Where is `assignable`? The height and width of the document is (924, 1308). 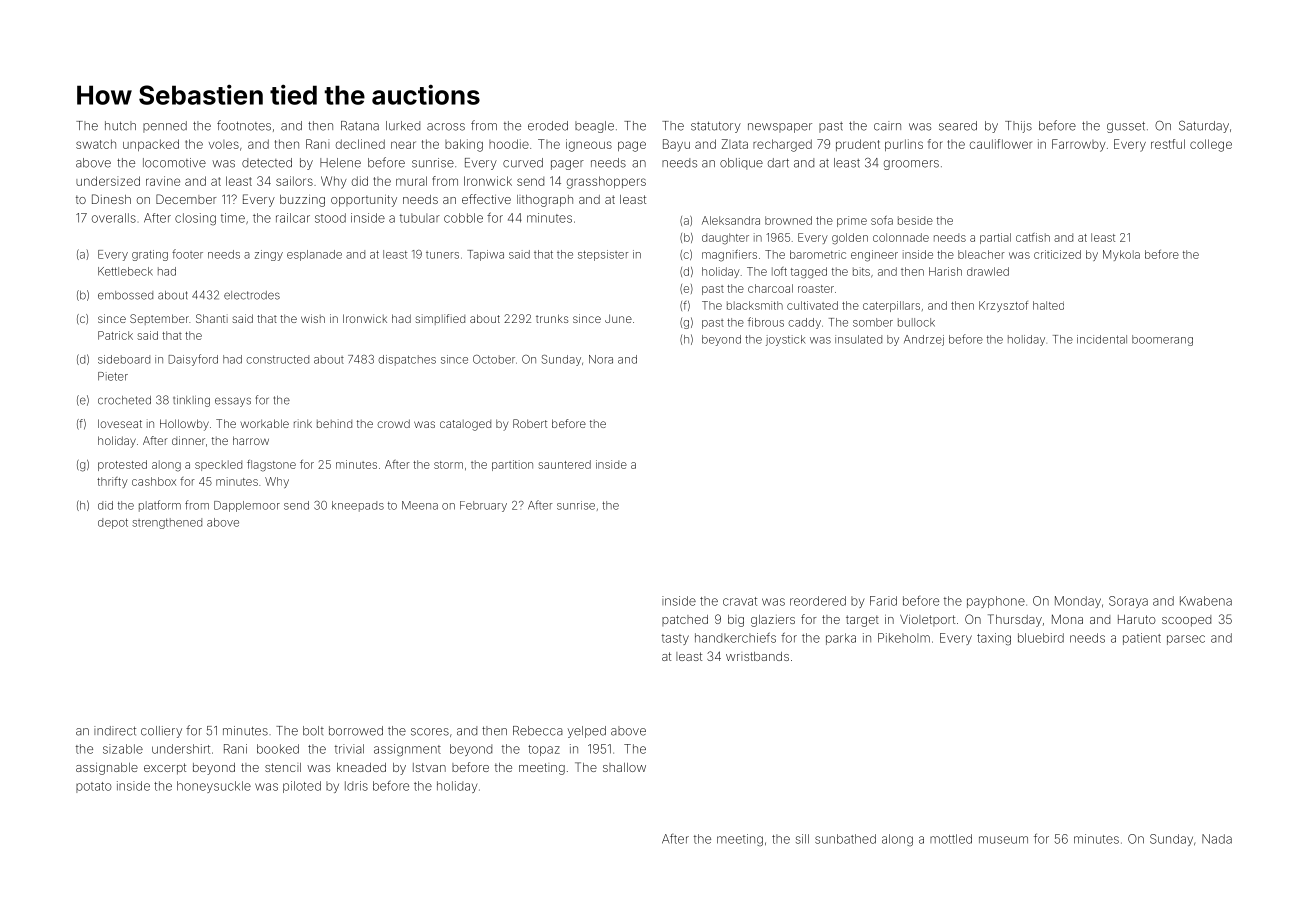
assignable is located at coordinates (107, 769).
